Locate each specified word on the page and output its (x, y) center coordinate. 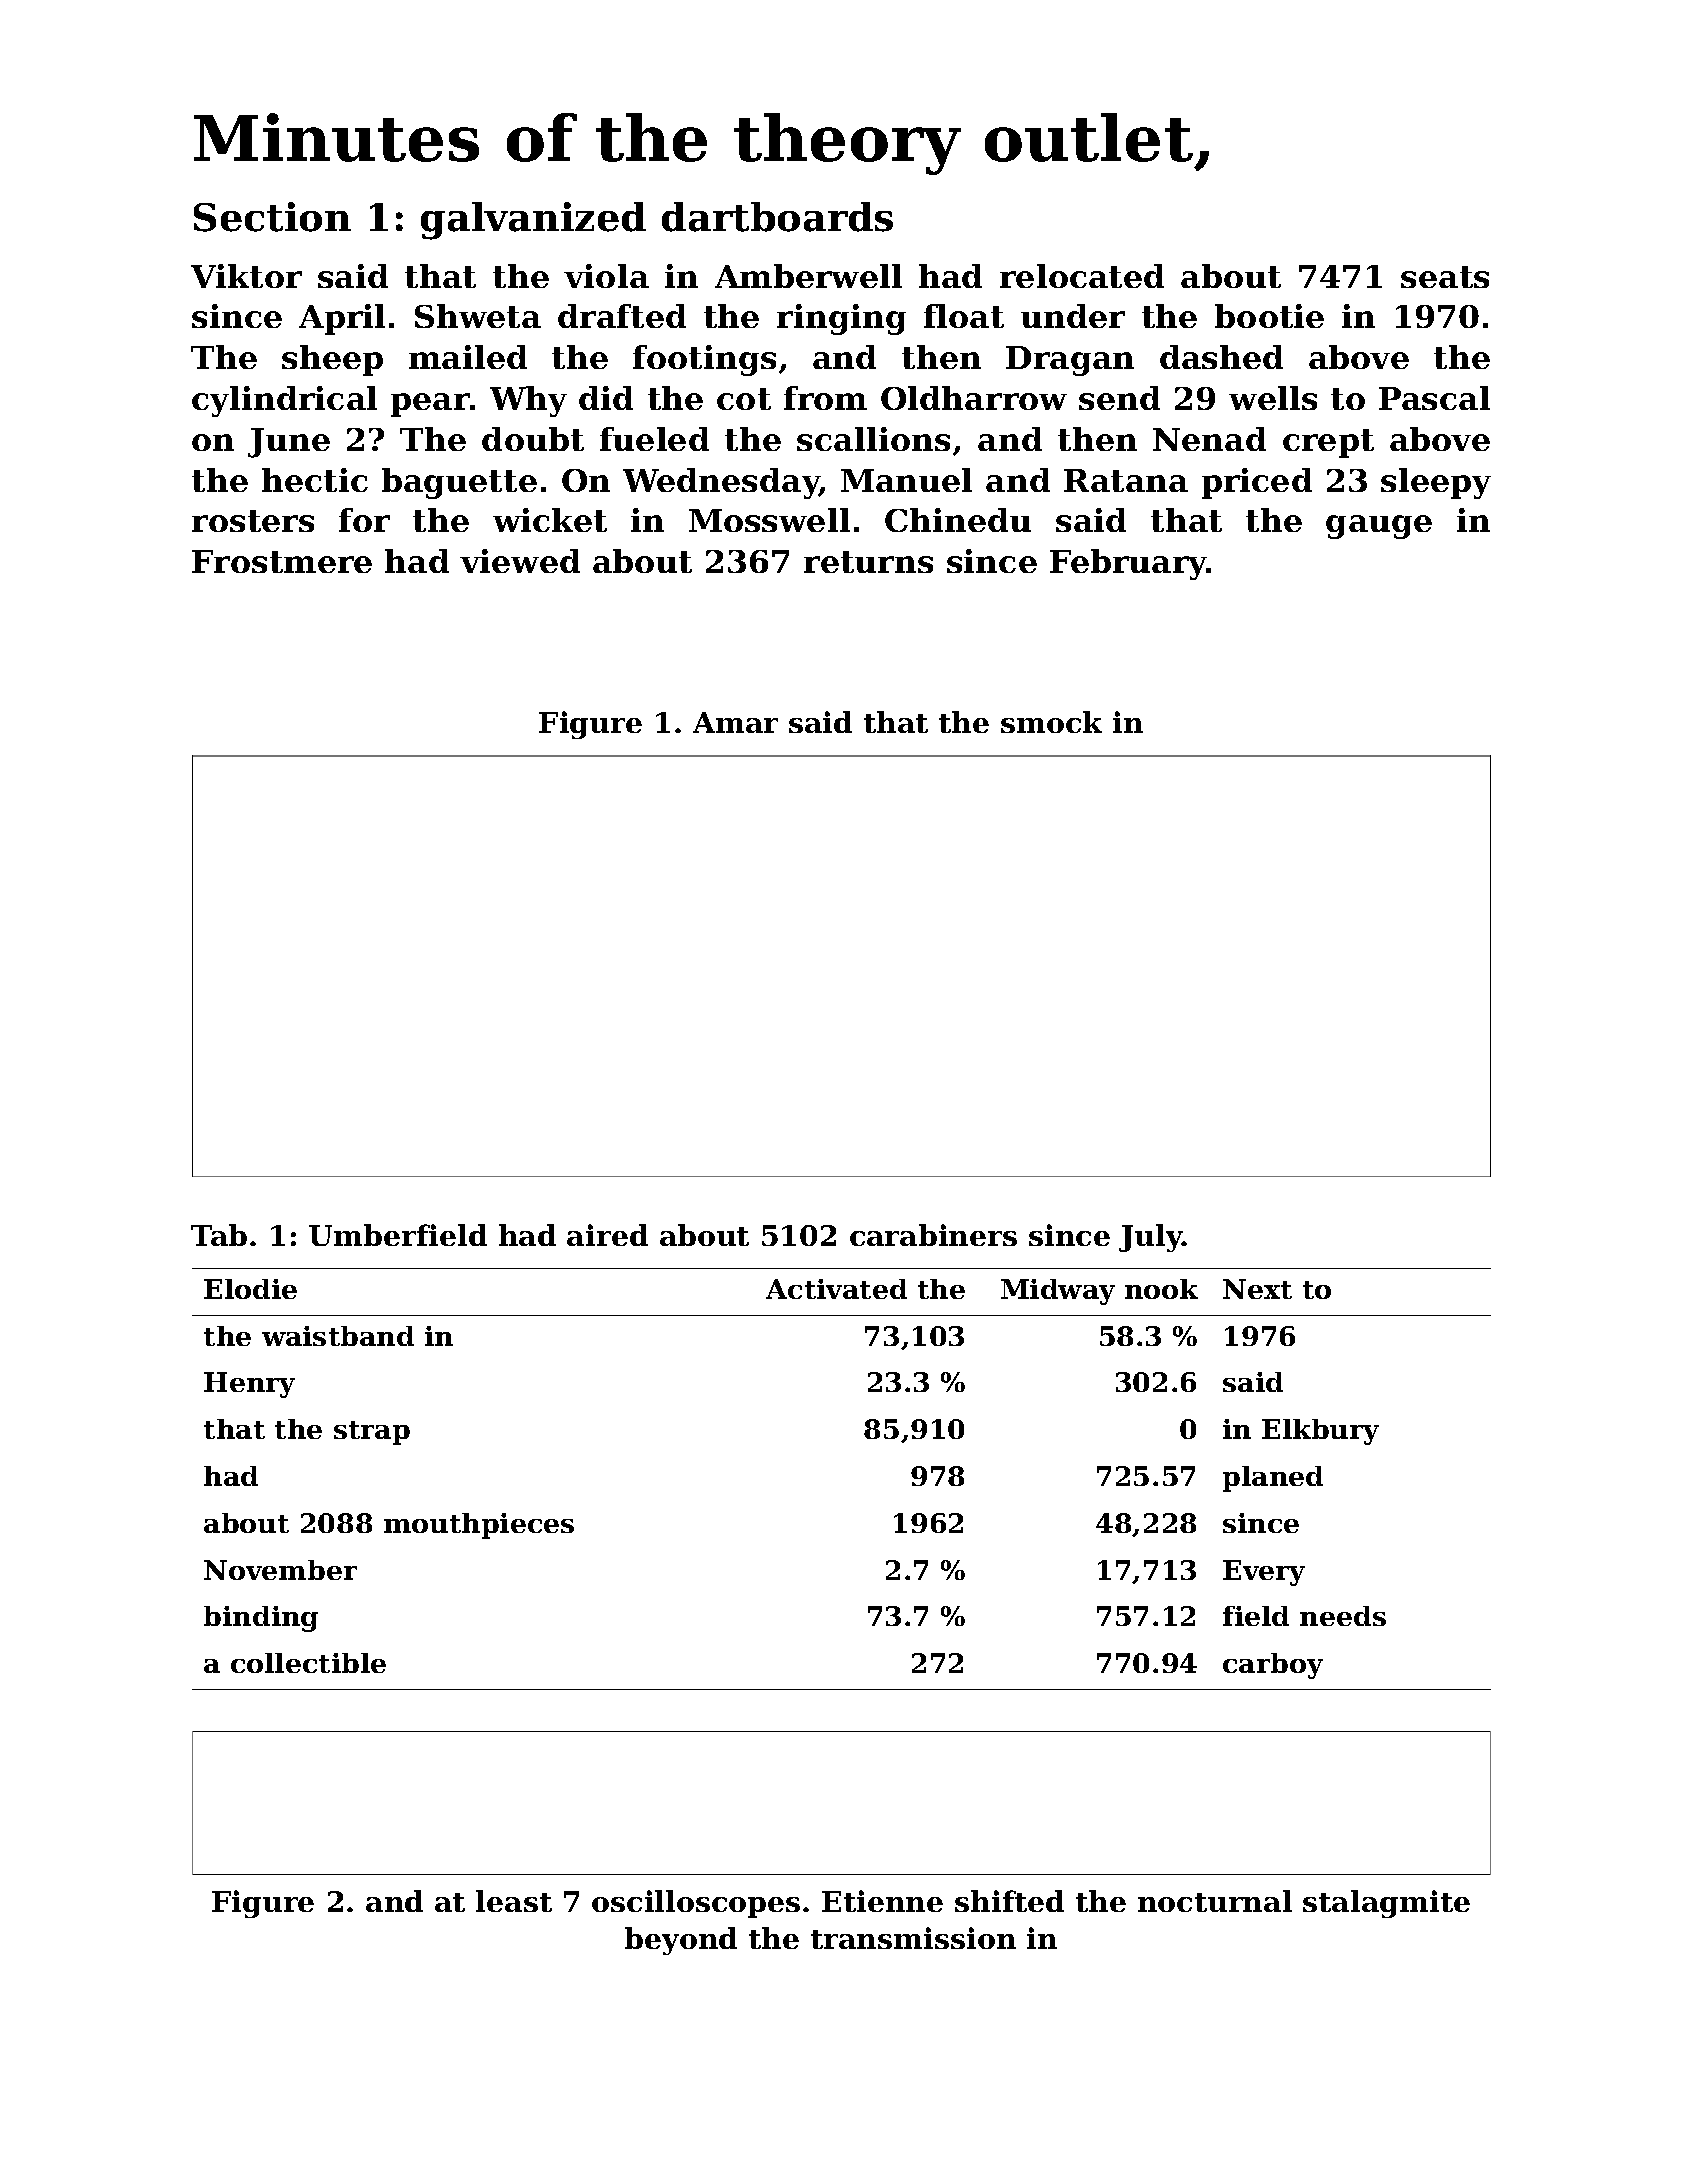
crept (1328, 443)
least (514, 1901)
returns (868, 562)
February (1128, 564)
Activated (836, 1289)
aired (607, 1235)
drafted (622, 316)
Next (1257, 1289)
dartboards (777, 217)
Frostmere (282, 561)
